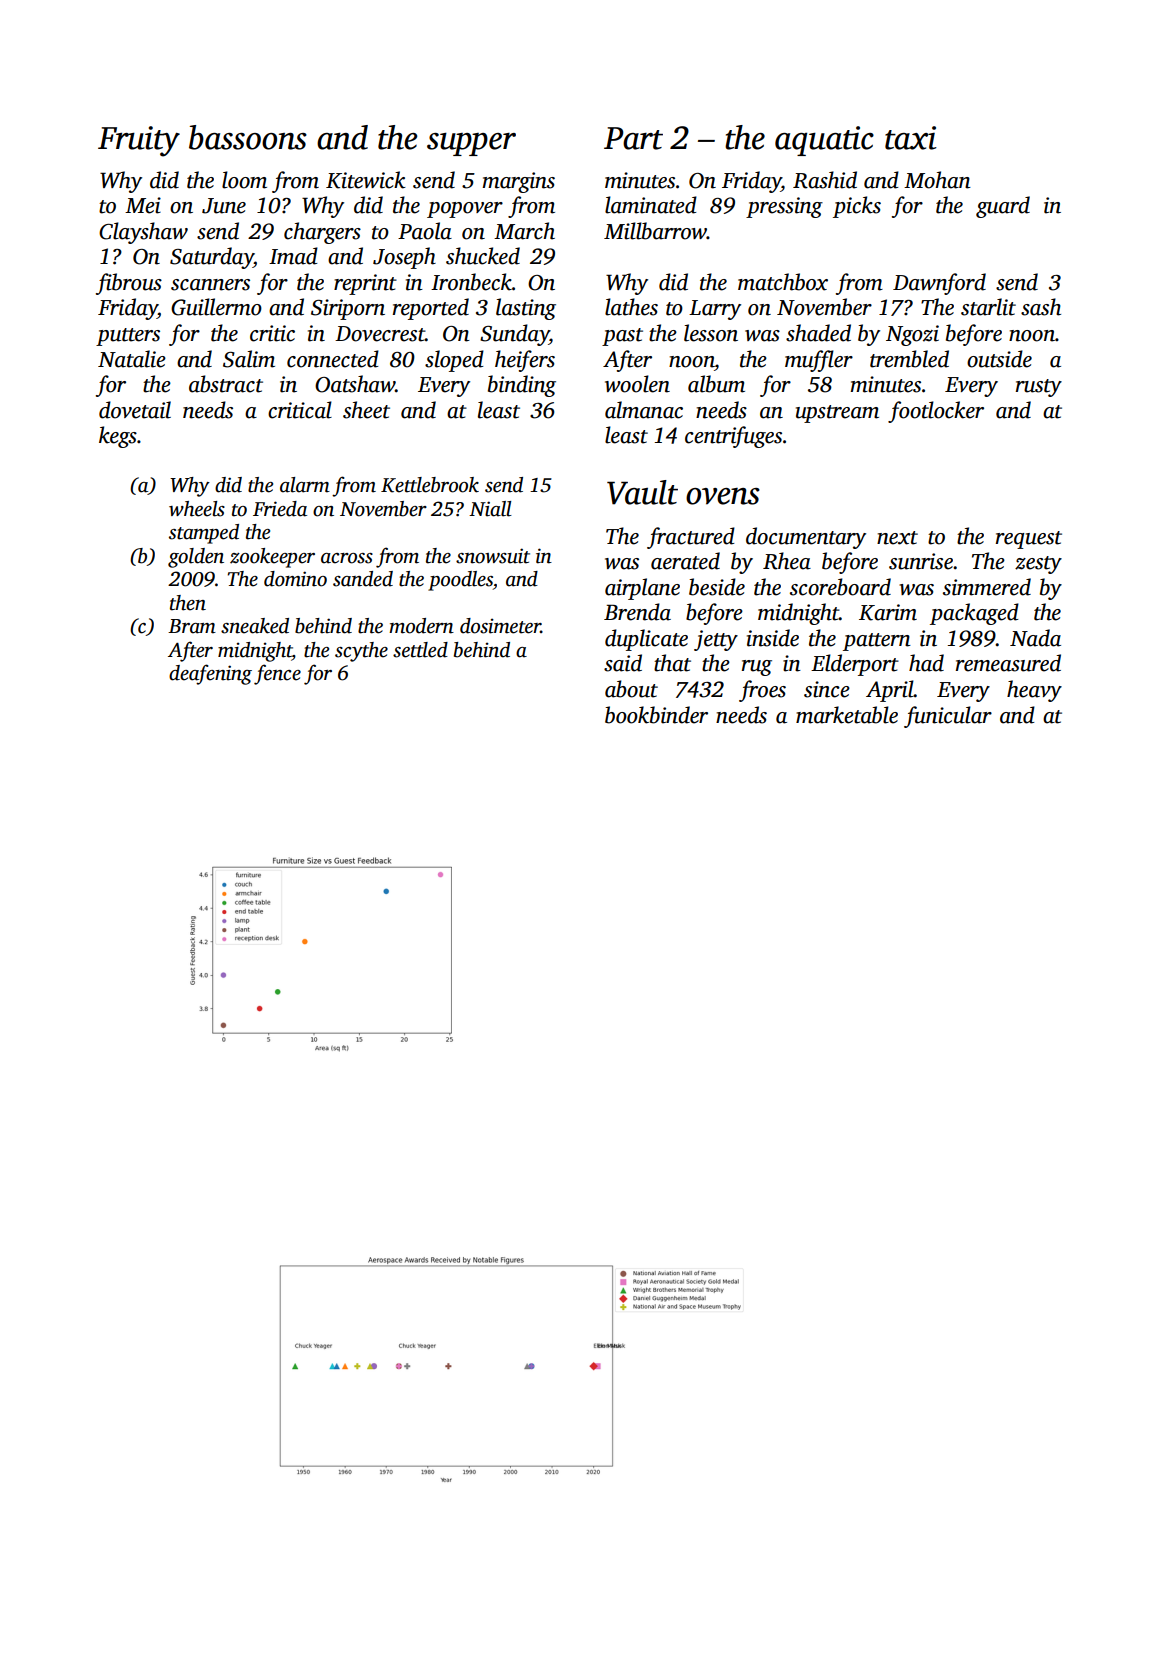 The height and width of the document is (1679, 1160). Describe the element at coordinates (711, 333) in the document. I see `lesson` at that location.
